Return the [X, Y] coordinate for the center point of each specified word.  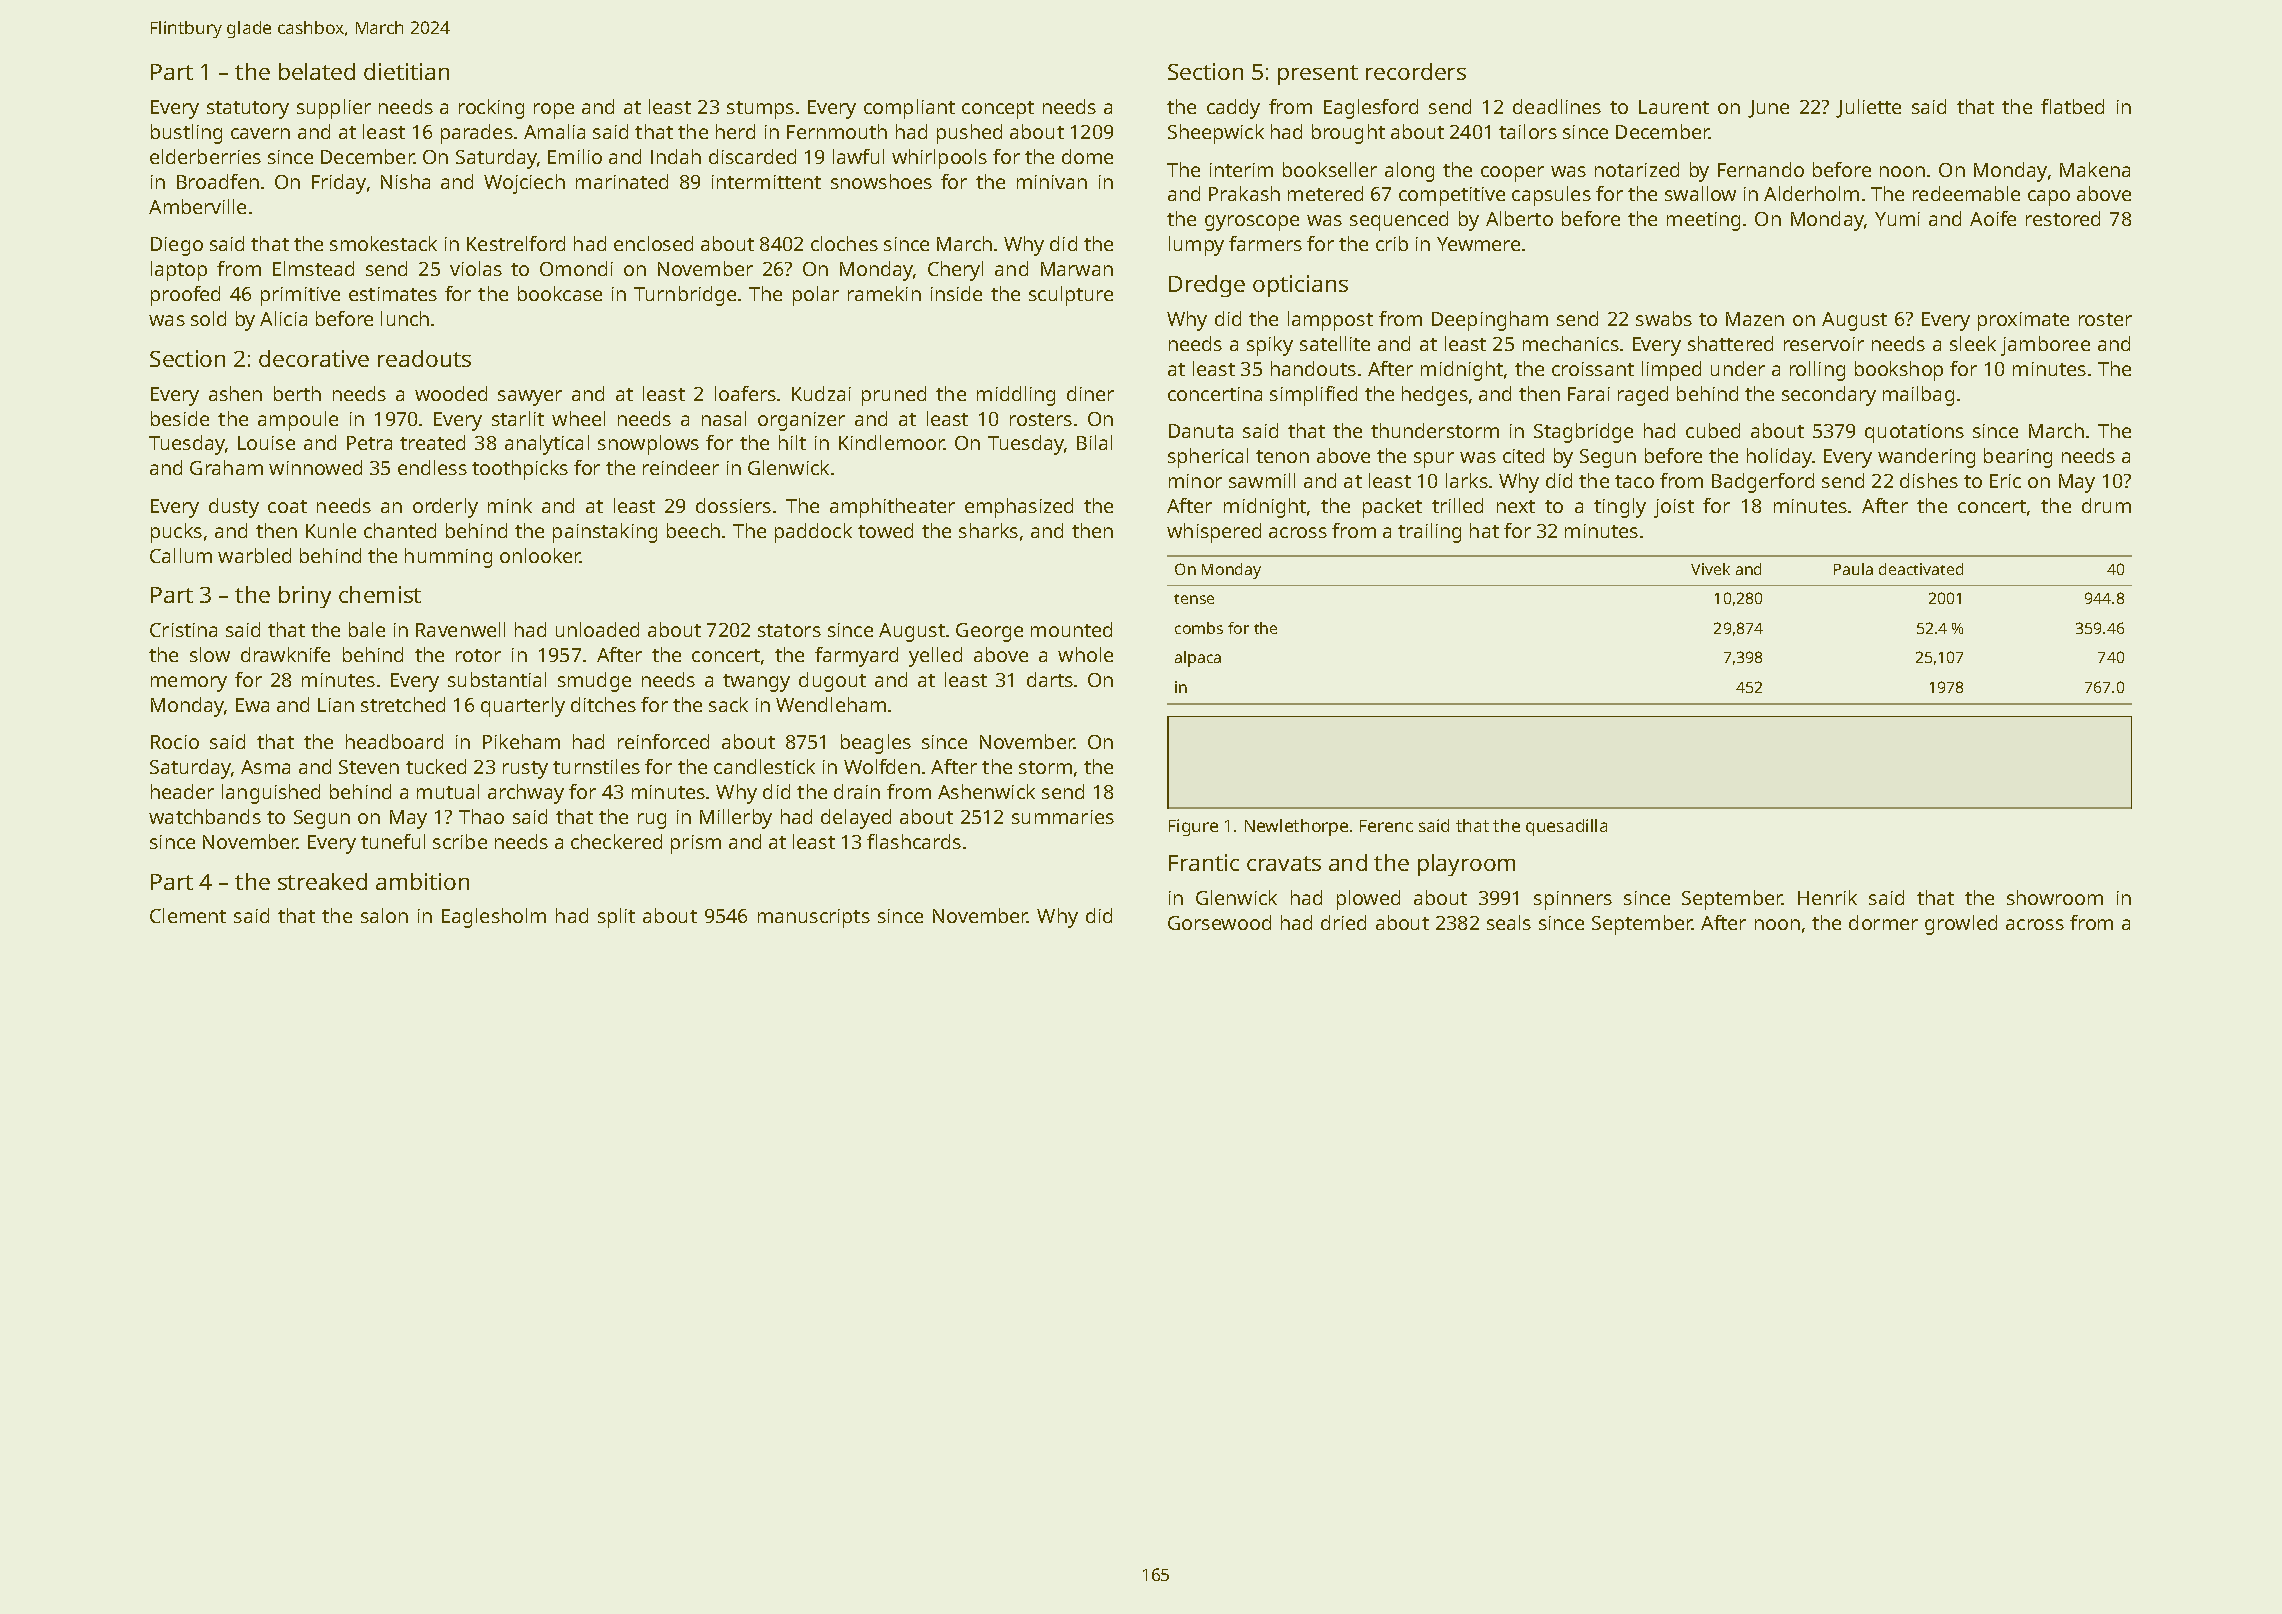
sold [208, 318]
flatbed [2072, 106]
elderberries [205, 156]
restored [2063, 218]
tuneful [393, 841]
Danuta [1201, 431]
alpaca [1198, 659]
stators [789, 630]
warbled [254, 555]
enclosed [653, 243]
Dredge [1207, 286]
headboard [394, 741]
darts [1050, 679]
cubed [1713, 430]
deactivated [1921, 569]
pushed [969, 134]
